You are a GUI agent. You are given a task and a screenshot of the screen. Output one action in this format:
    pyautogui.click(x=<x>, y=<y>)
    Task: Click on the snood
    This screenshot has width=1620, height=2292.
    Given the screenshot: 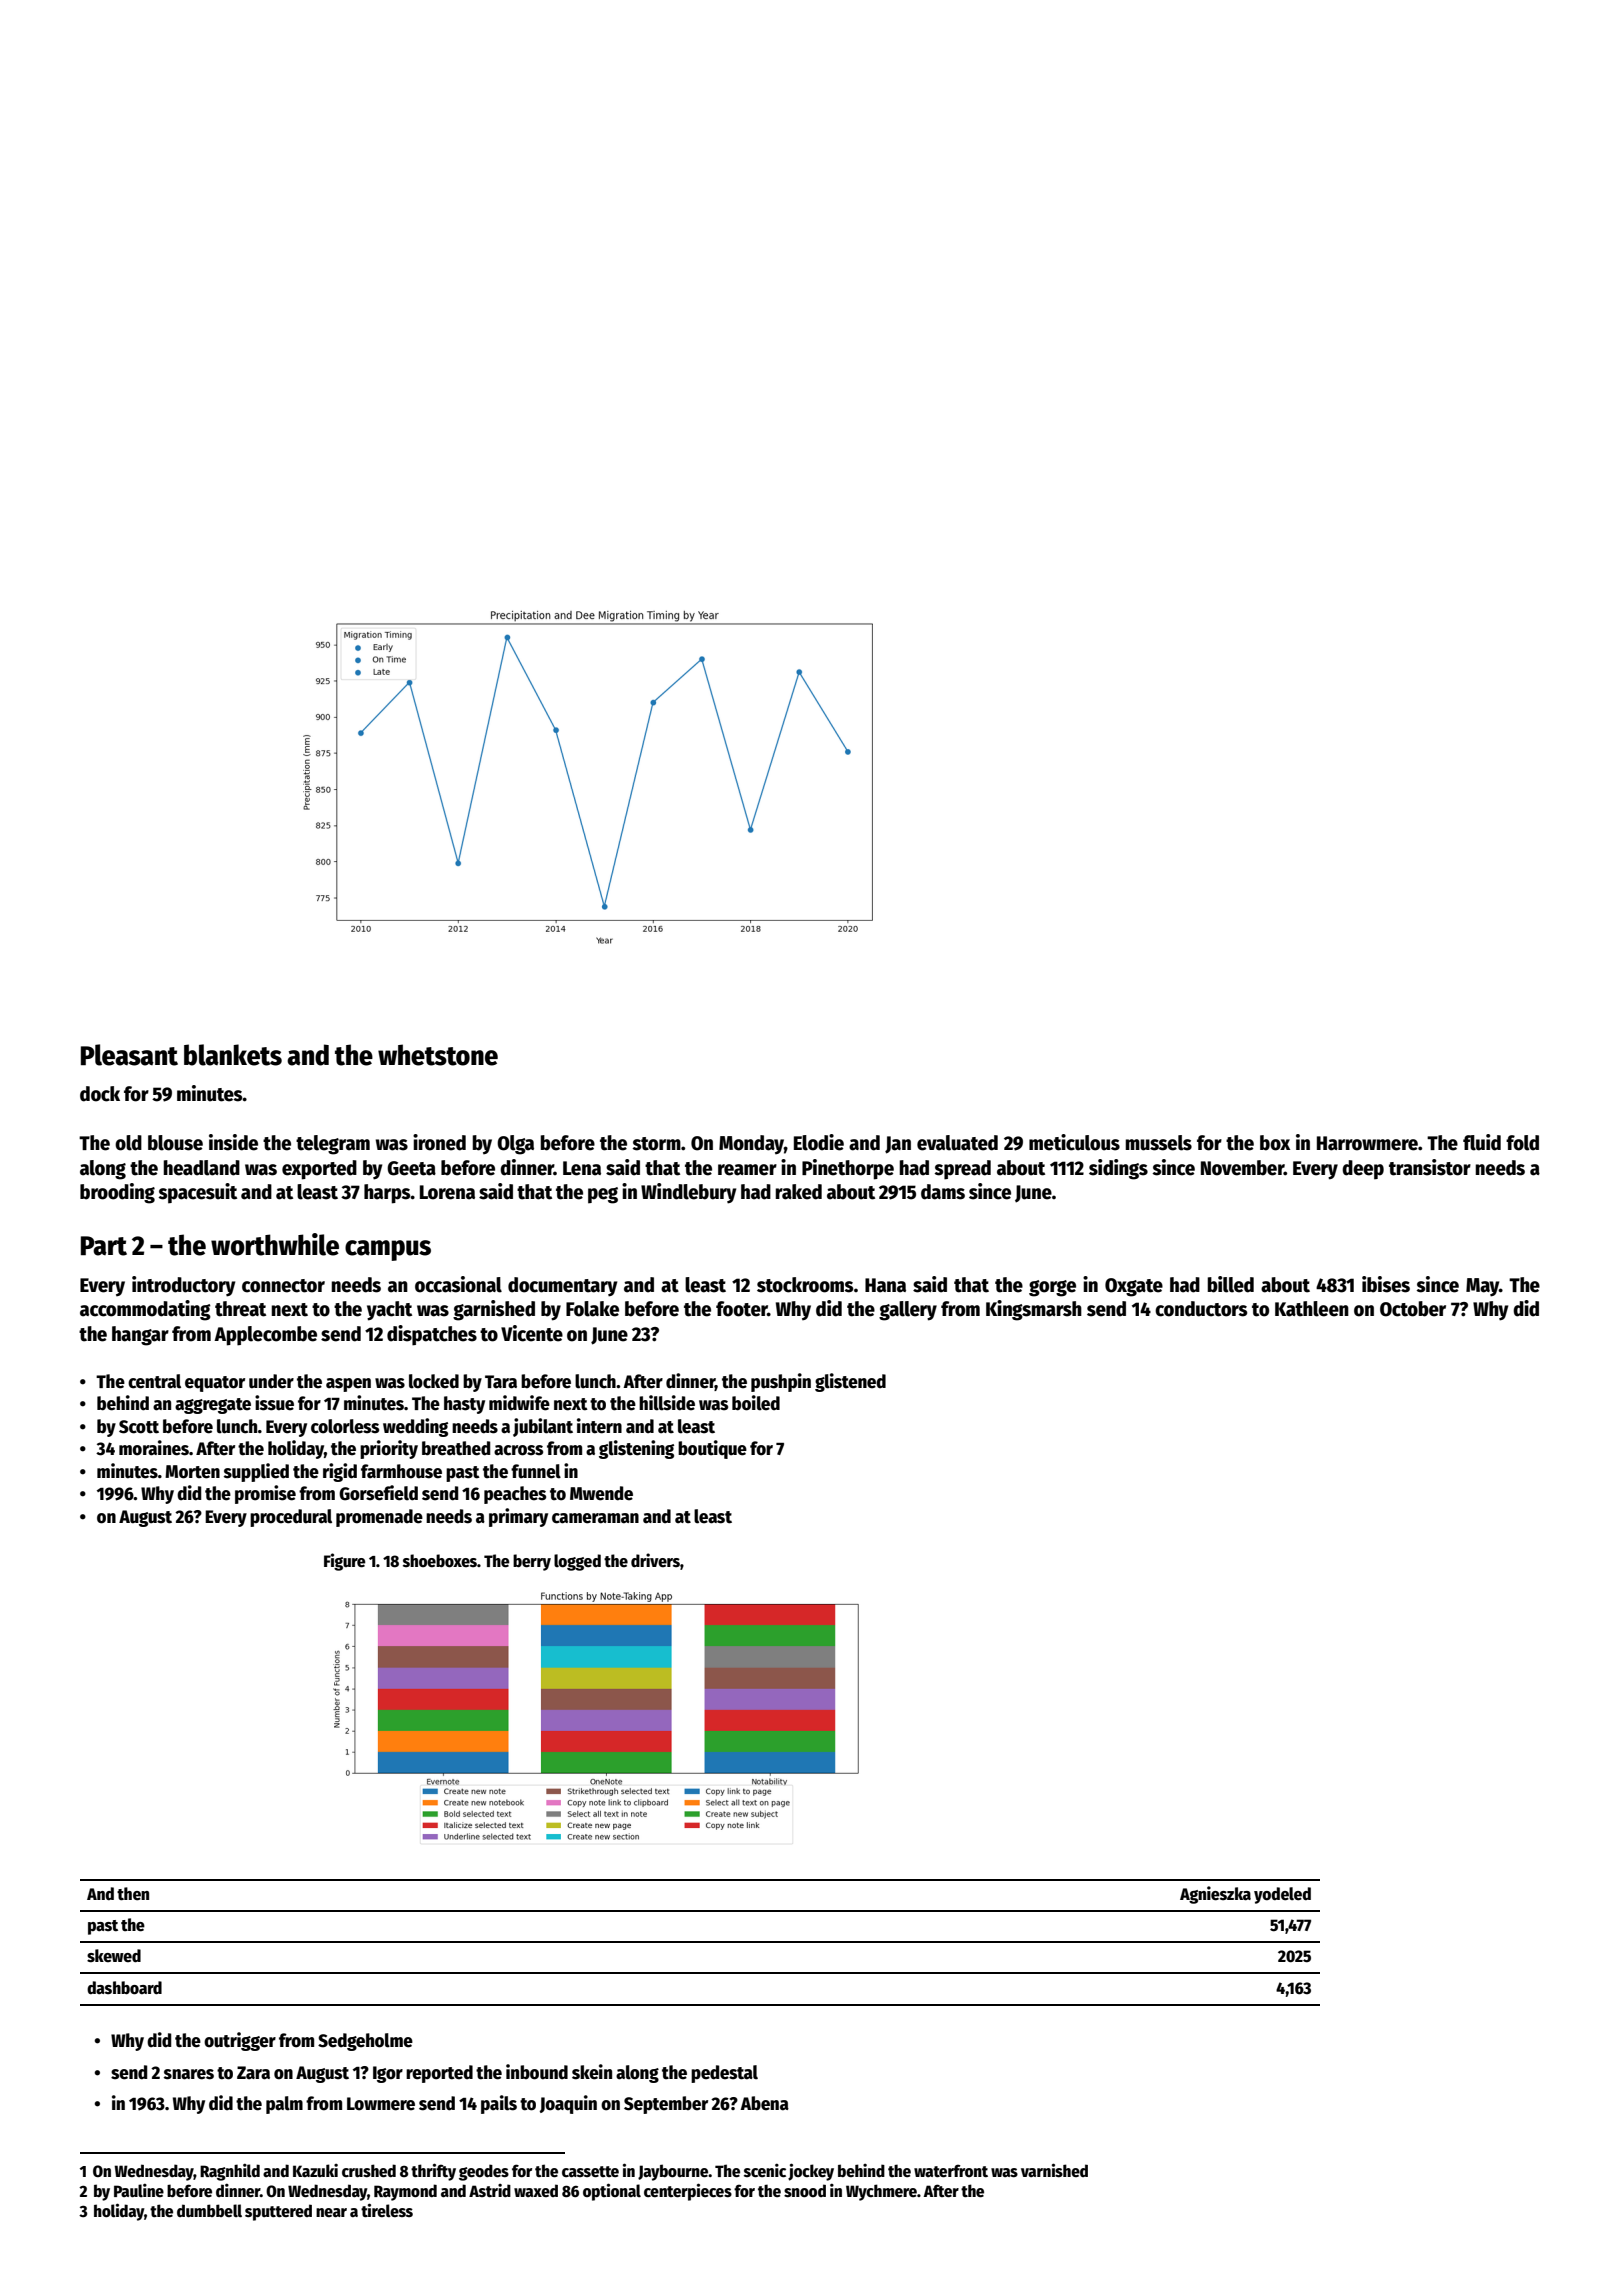 What is the action you would take?
    pyautogui.click(x=805, y=2191)
